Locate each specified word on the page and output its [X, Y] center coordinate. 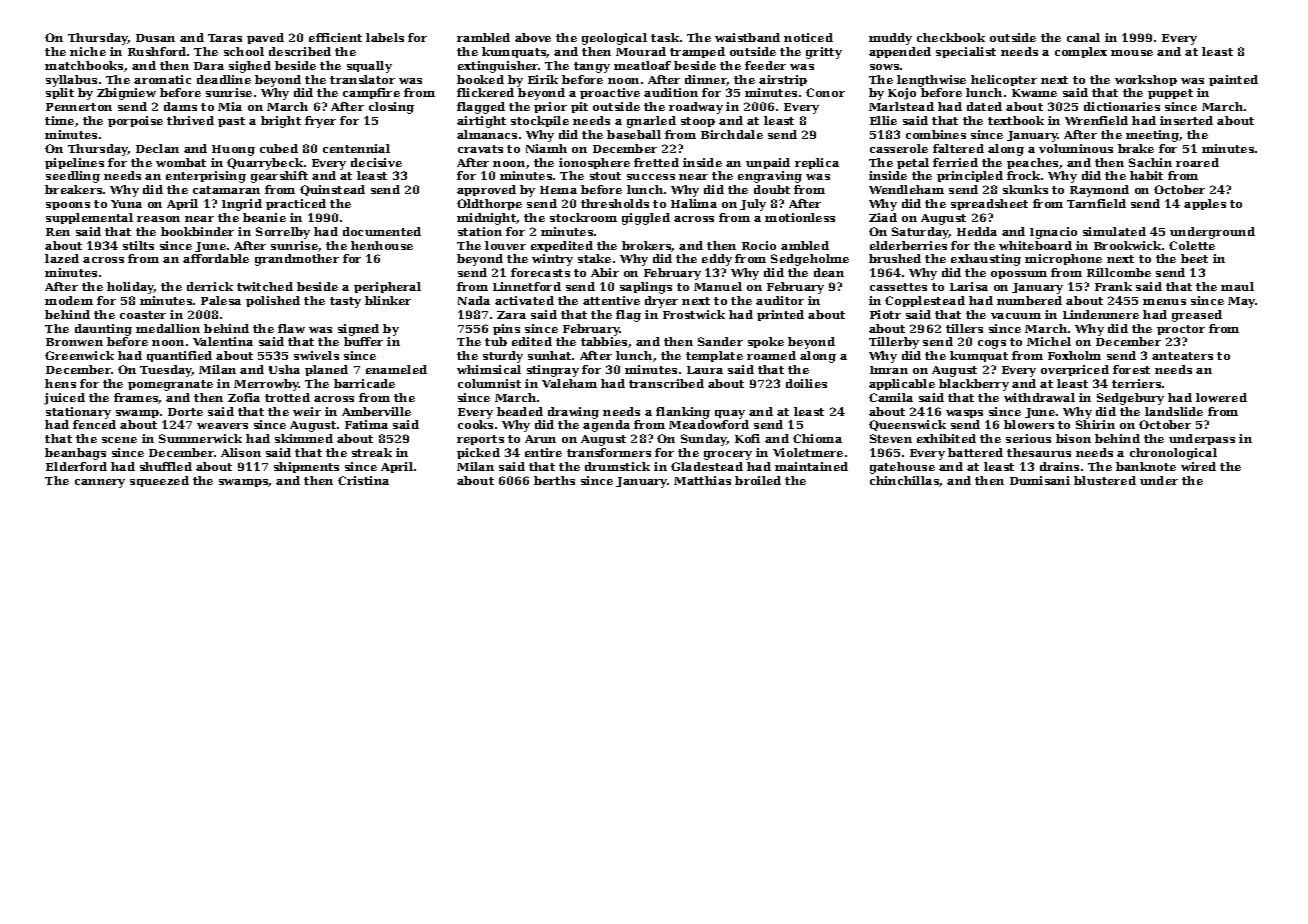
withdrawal [1039, 397]
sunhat [549, 355]
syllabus [71, 81]
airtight [481, 122]
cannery [100, 483]
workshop [1146, 80]
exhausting [986, 260]
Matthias [702, 480]
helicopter [1004, 80]
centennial [356, 148]
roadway [696, 108]
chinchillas [905, 481]
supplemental [89, 218]
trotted [287, 397]
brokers [647, 246]
